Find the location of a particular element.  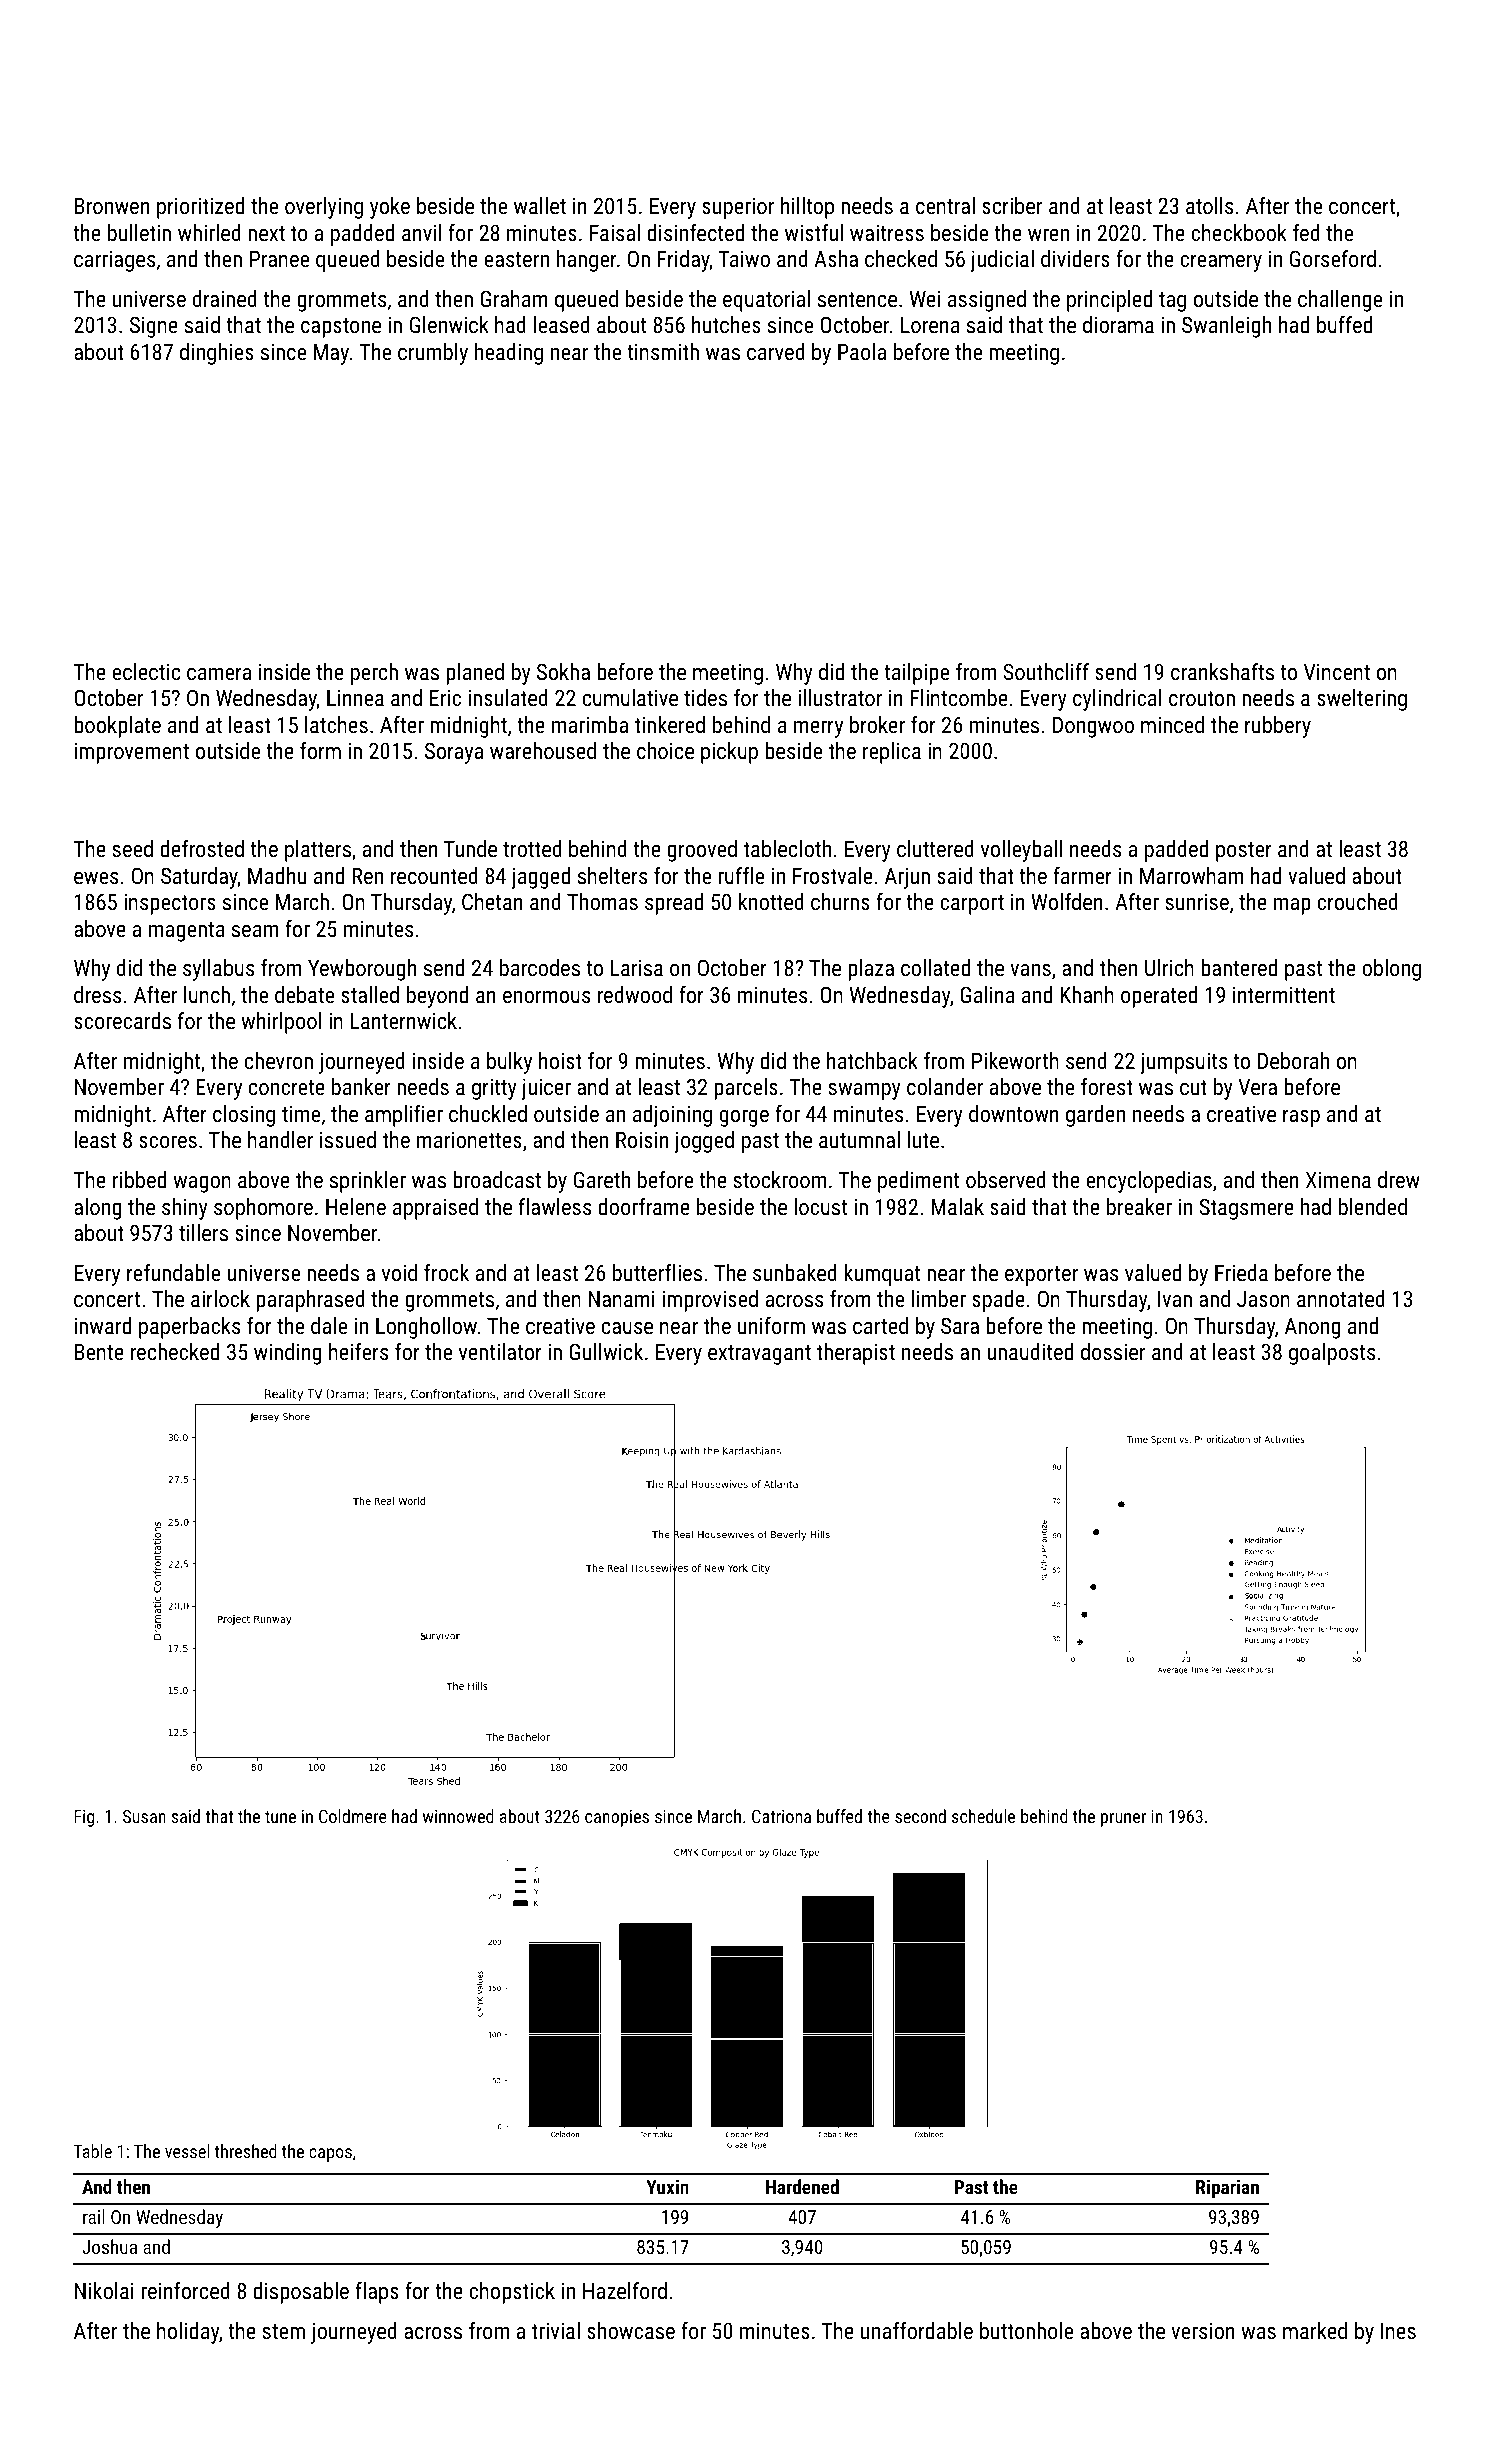

Gareth is located at coordinates (602, 1179).
